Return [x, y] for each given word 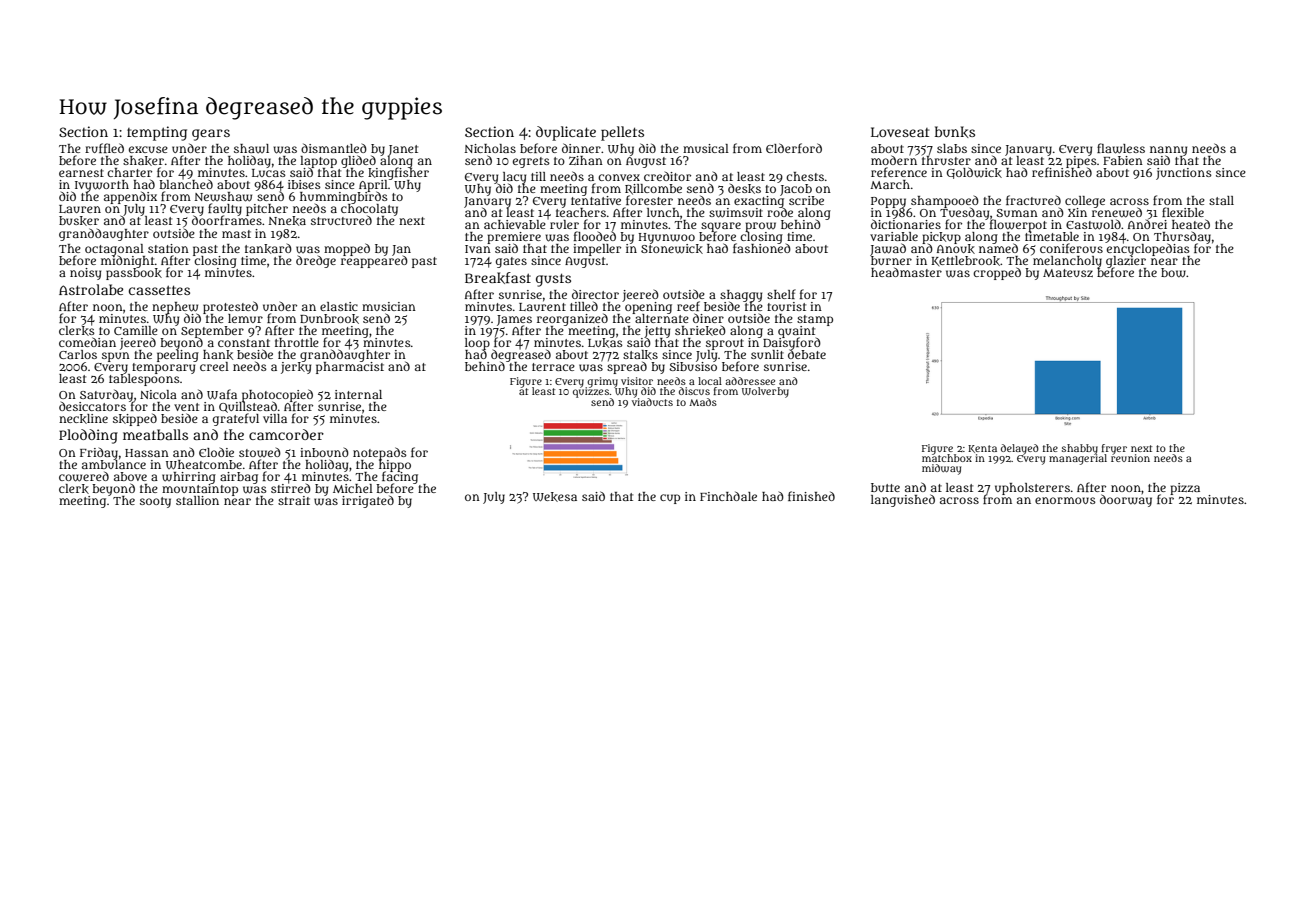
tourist [786, 306]
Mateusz [1068, 273]
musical [706, 148]
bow [1173, 273]
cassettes [159, 290]
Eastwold [1093, 224]
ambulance [114, 464]
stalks [640, 355]
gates [511, 262]
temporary [163, 368]
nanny [1168, 151]
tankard [268, 249]
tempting [157, 133]
